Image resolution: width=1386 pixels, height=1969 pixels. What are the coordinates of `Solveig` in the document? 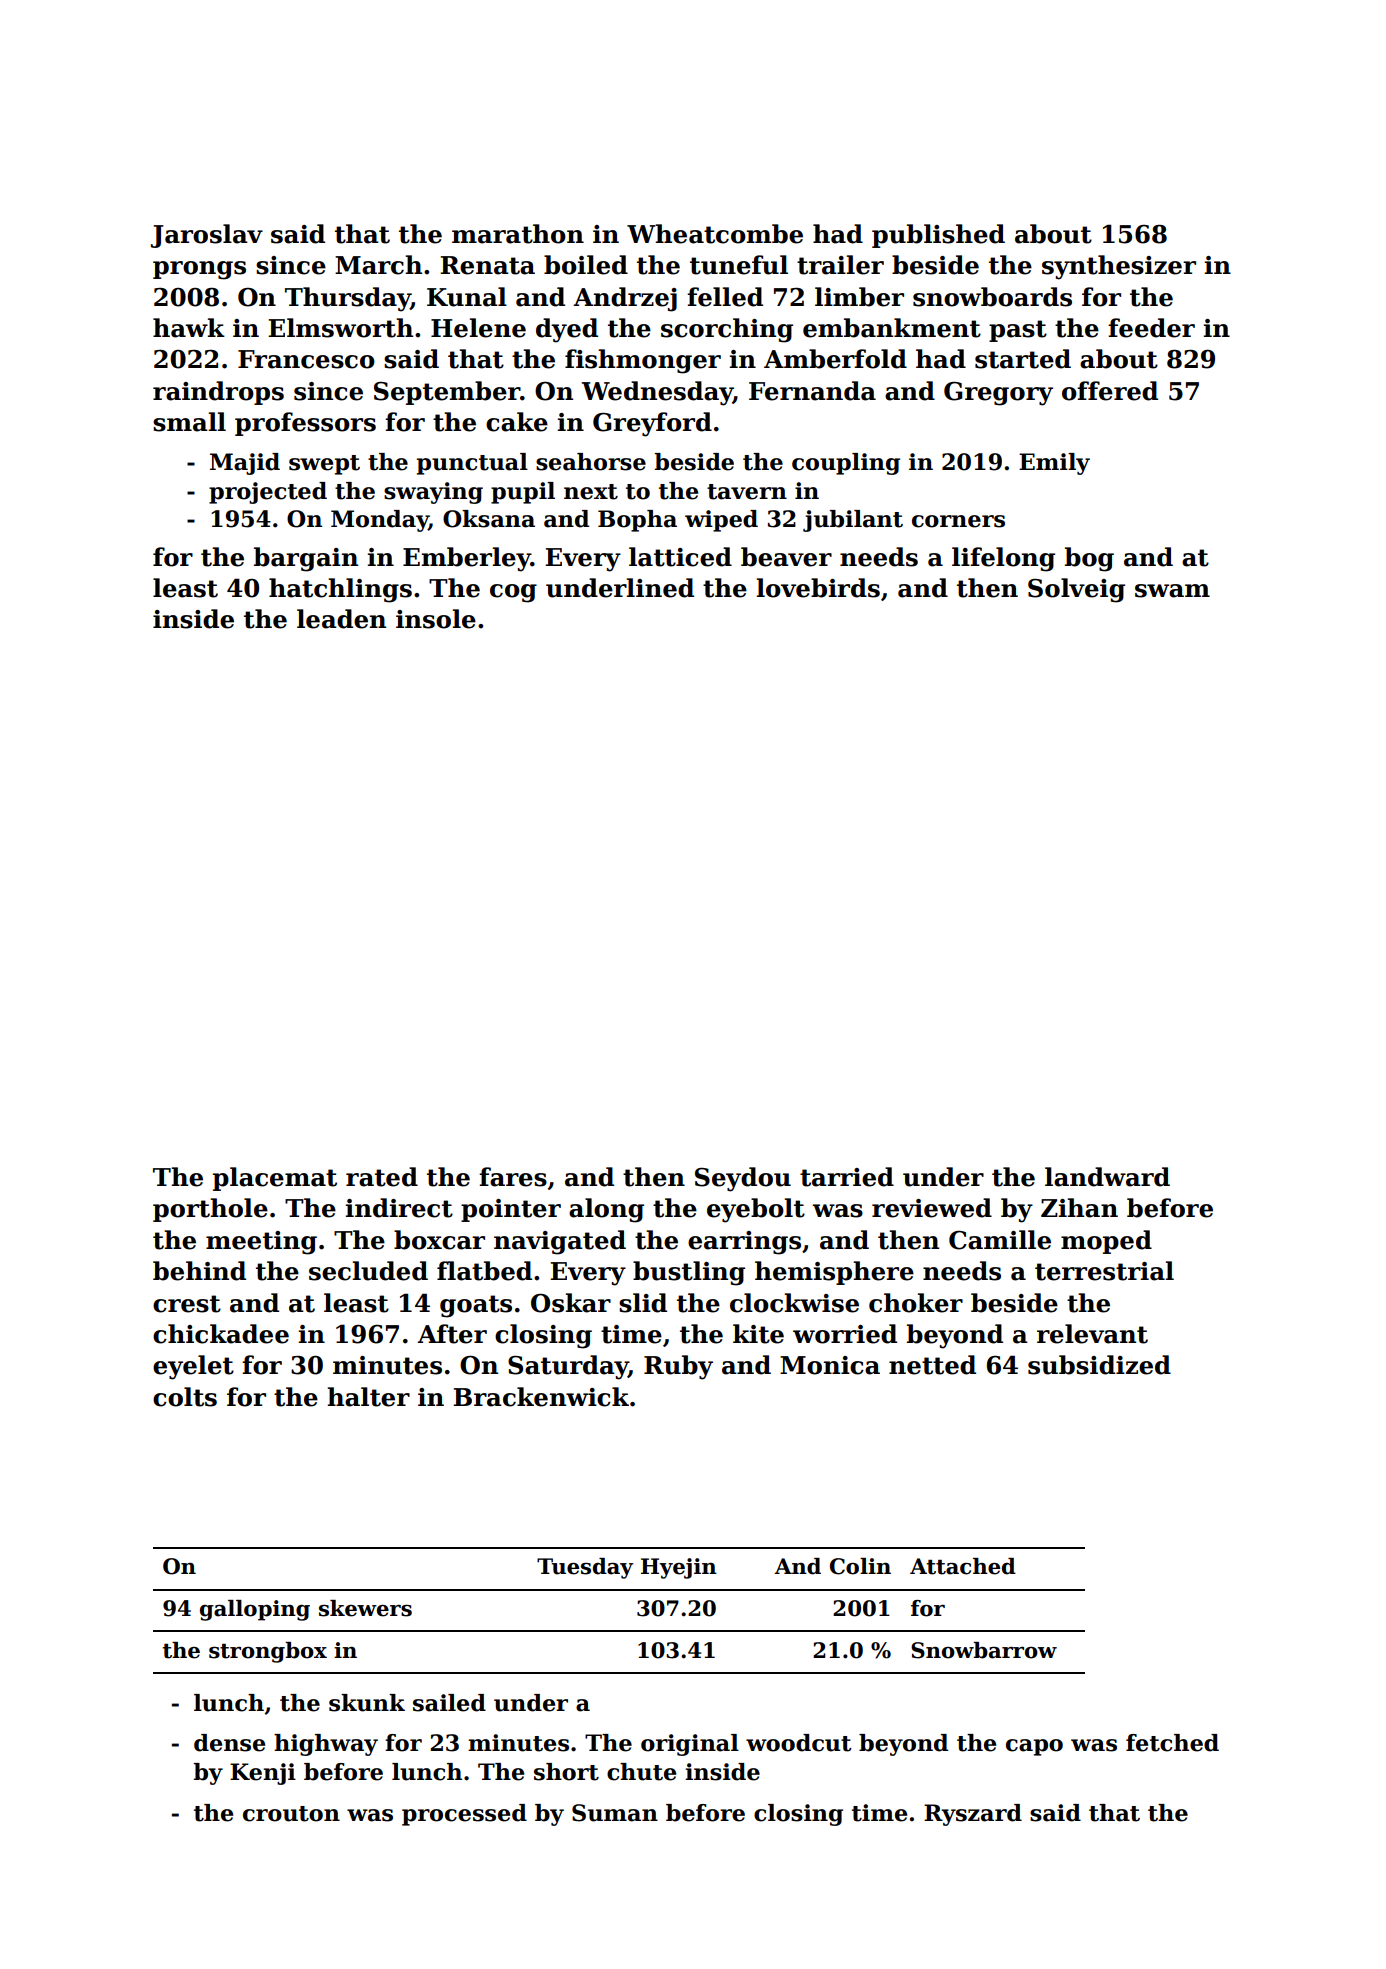 It's located at (1076, 590).
